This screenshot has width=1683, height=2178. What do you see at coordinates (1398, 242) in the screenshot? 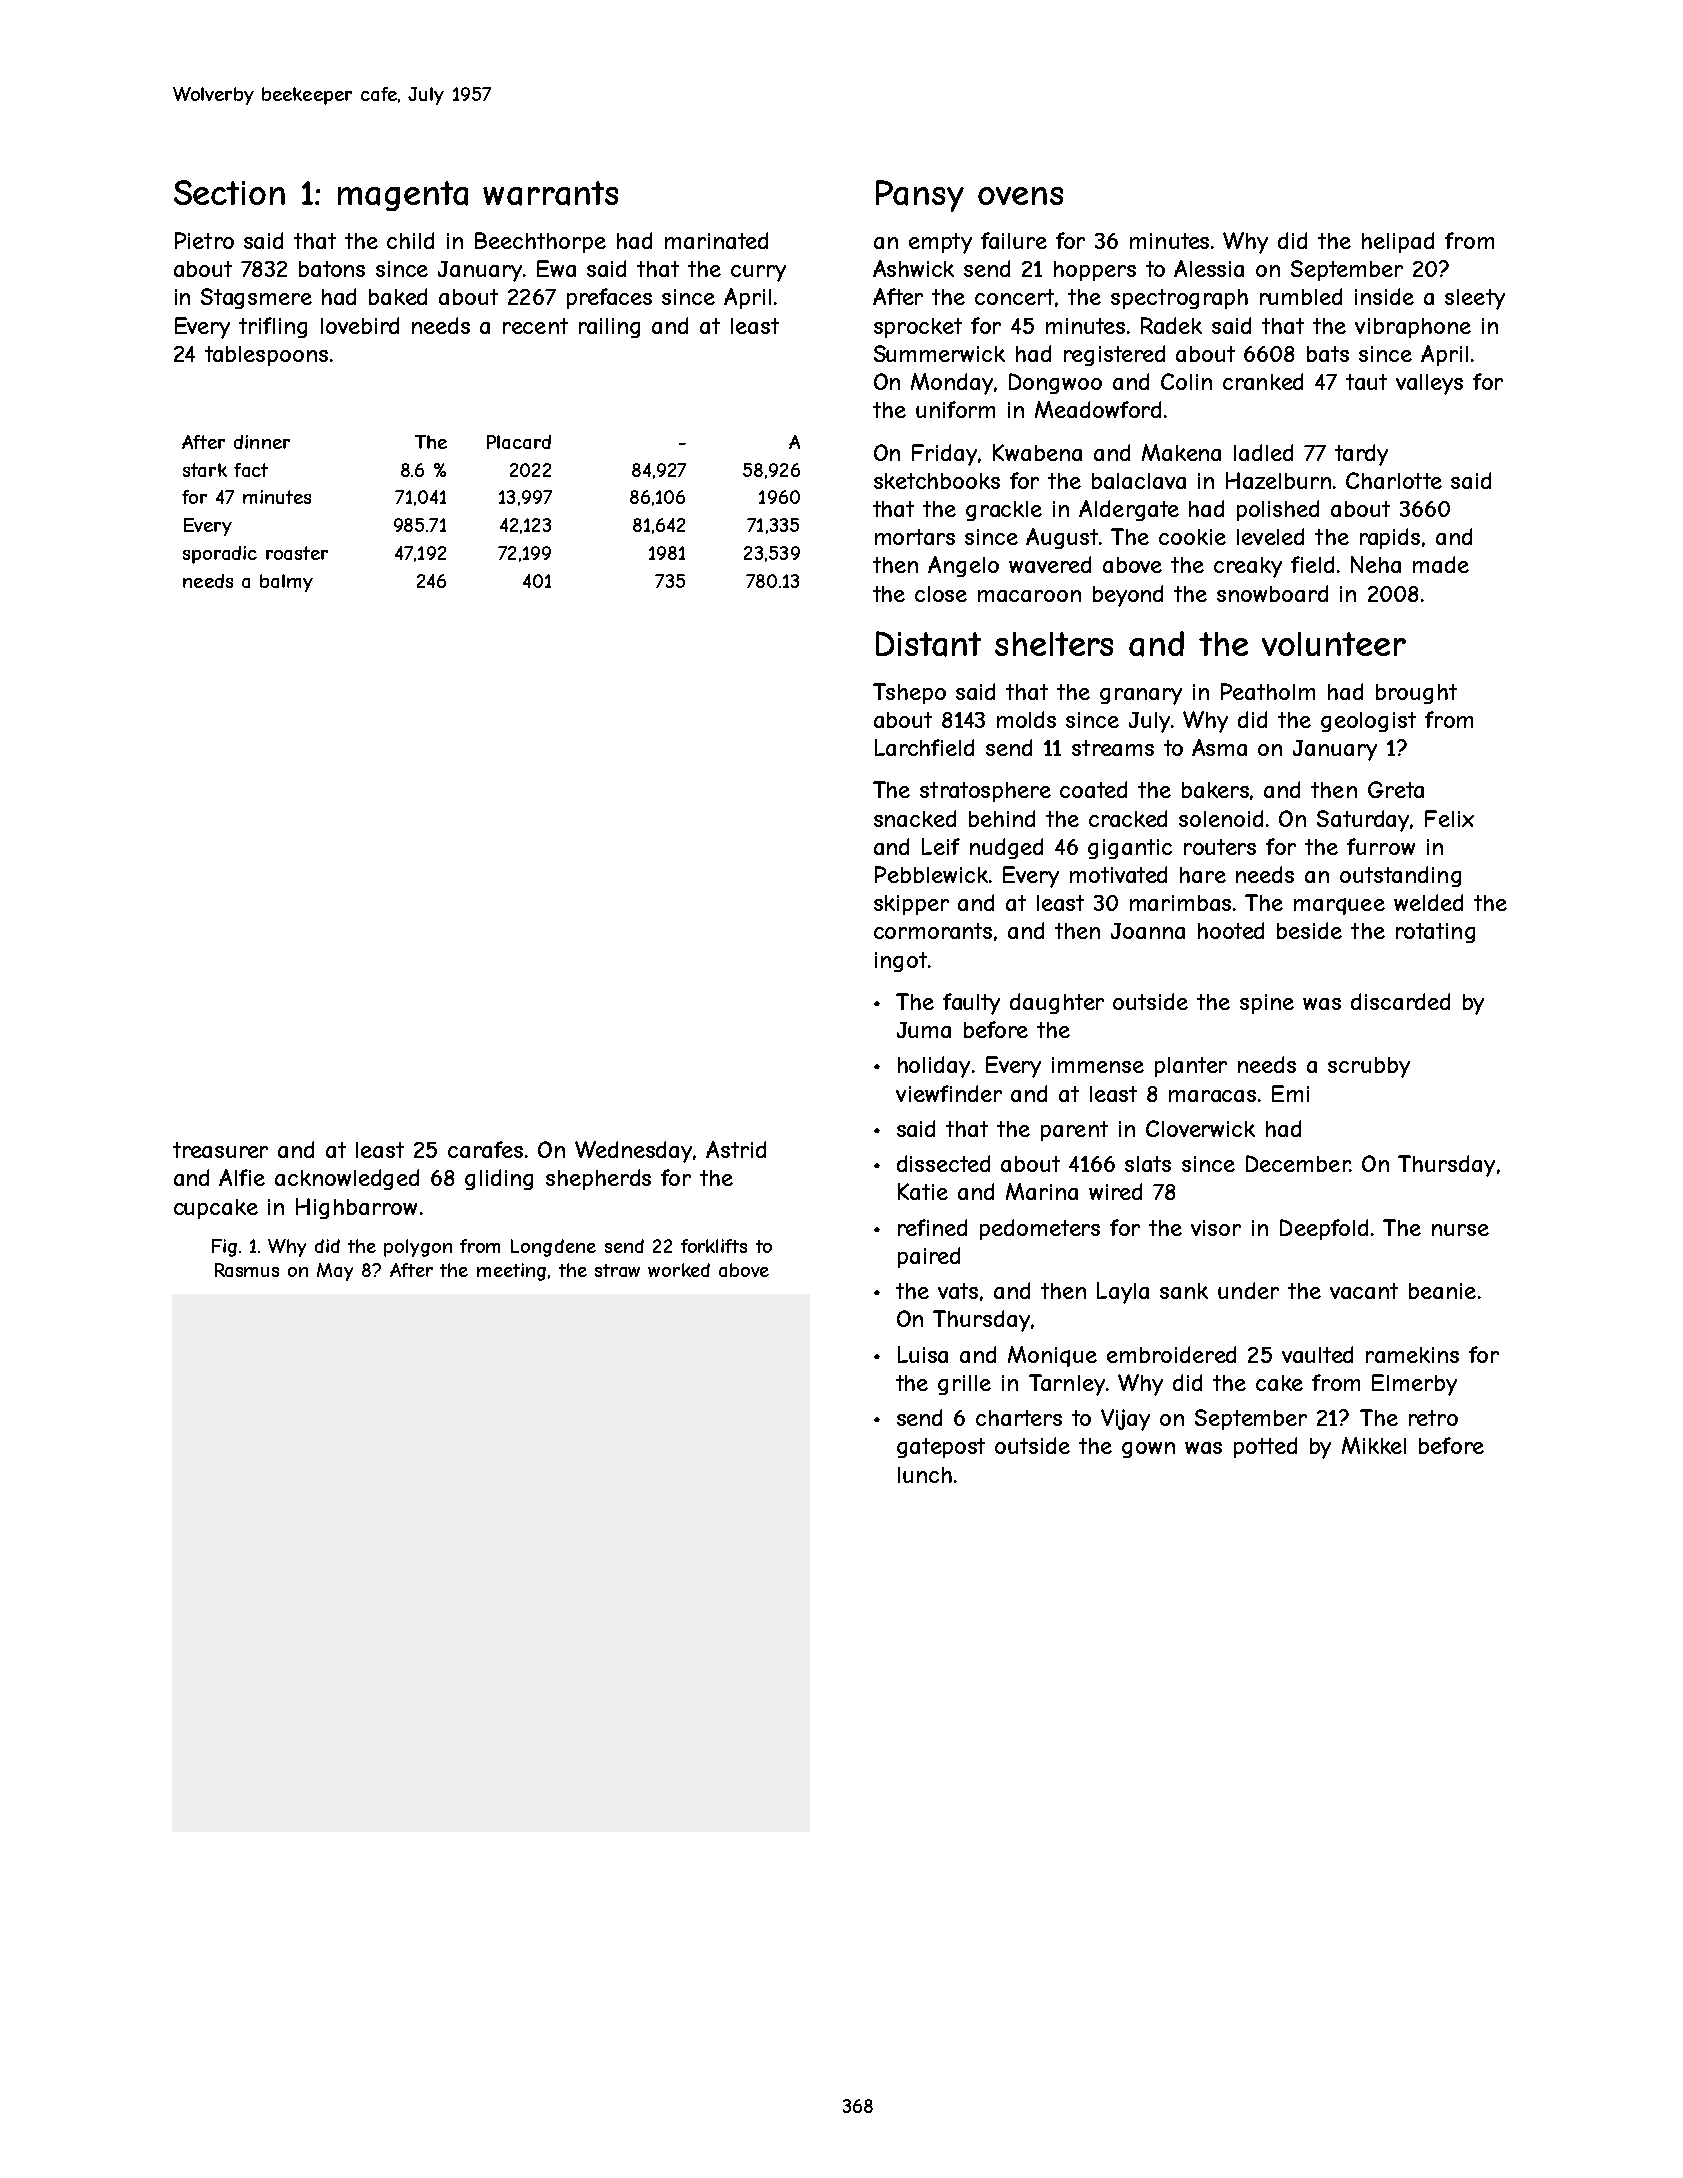
I see `helipad` at bounding box center [1398, 242].
